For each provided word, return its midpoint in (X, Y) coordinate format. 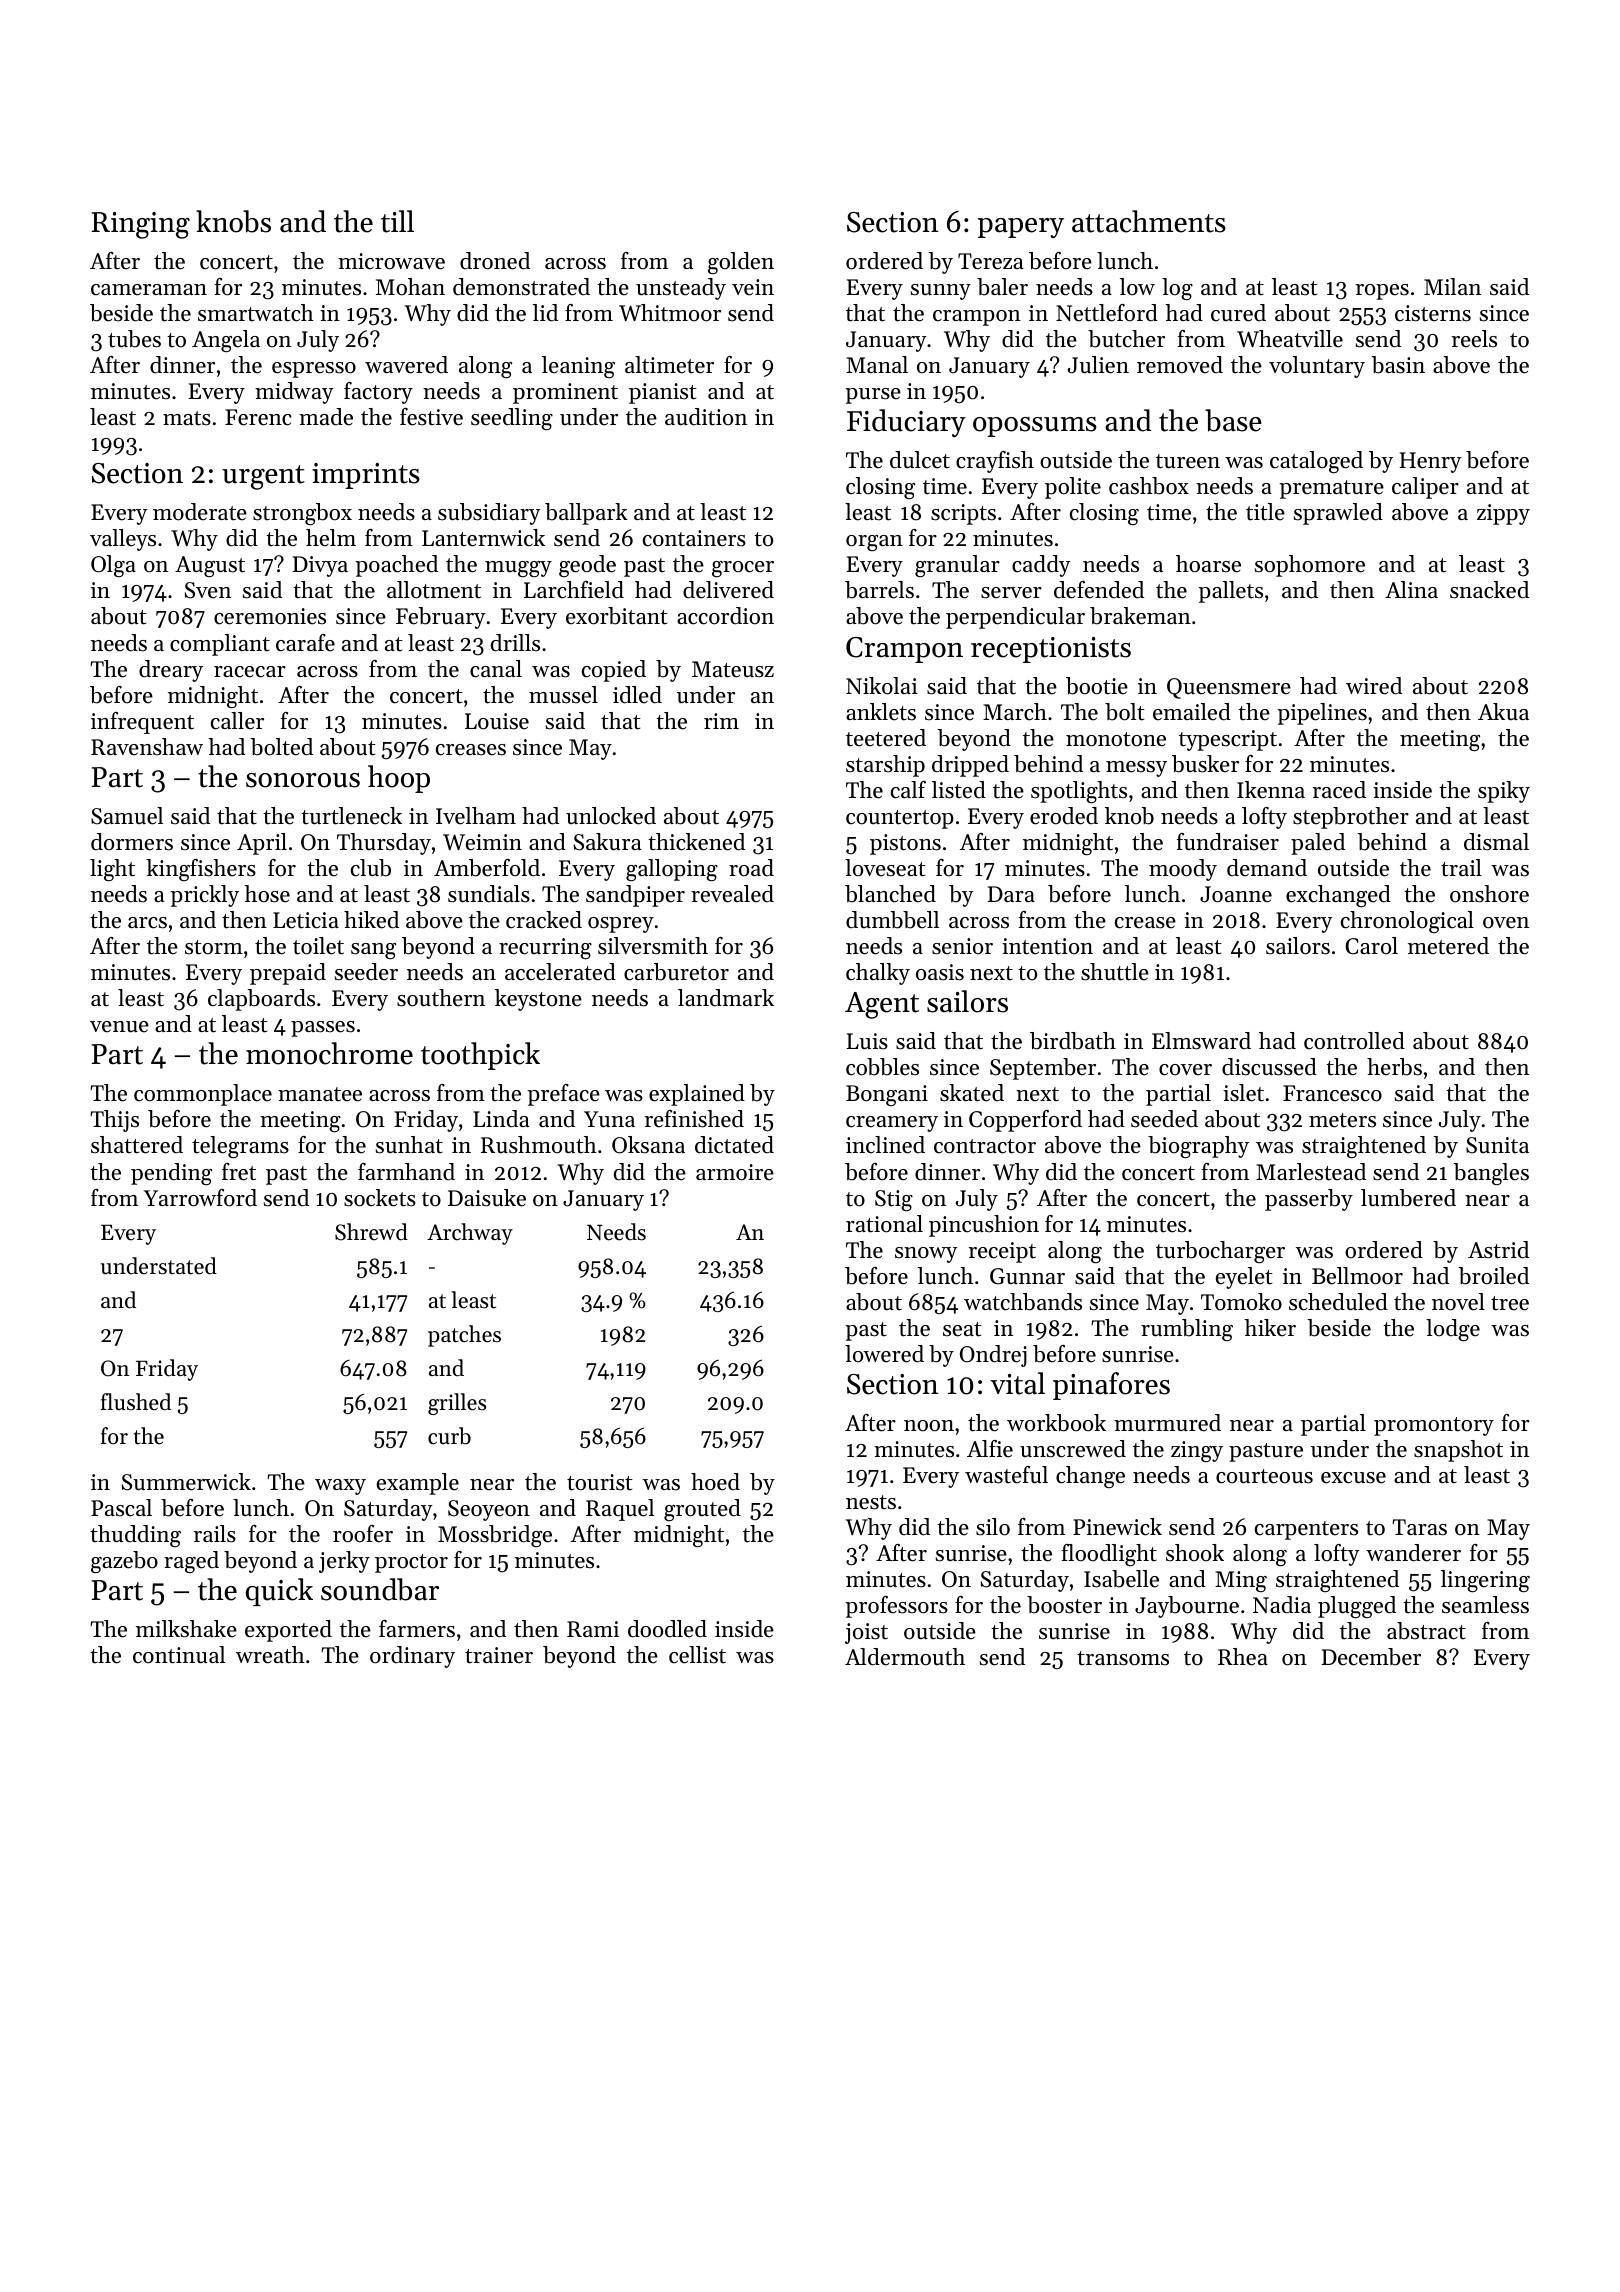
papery (1021, 228)
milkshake (186, 1629)
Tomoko (1241, 1302)
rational (884, 1224)
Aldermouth (905, 1657)
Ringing (140, 225)
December (1371, 1657)
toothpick (480, 1056)
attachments (1149, 221)
